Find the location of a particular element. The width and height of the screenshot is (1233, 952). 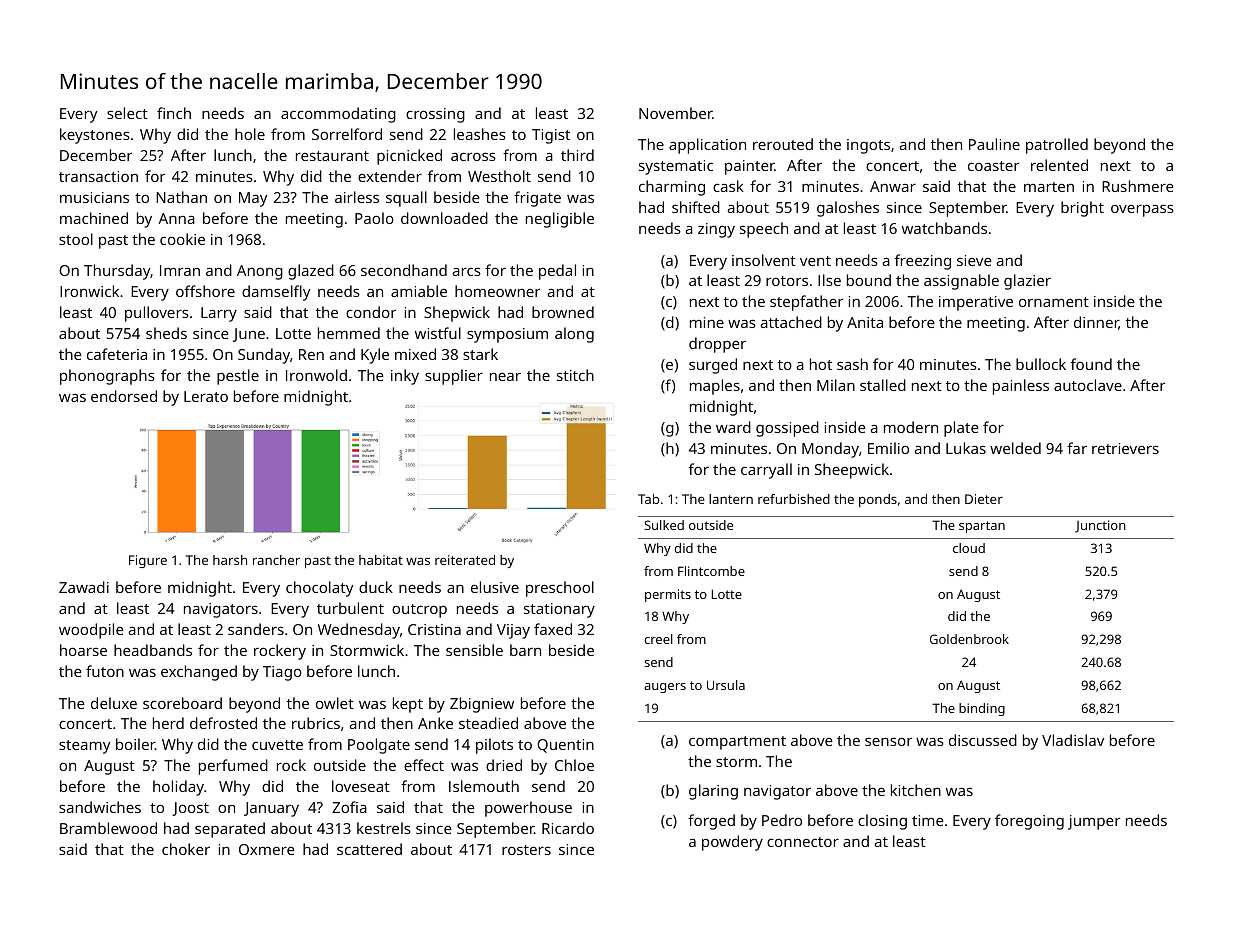

stepfather is located at coordinates (806, 303).
